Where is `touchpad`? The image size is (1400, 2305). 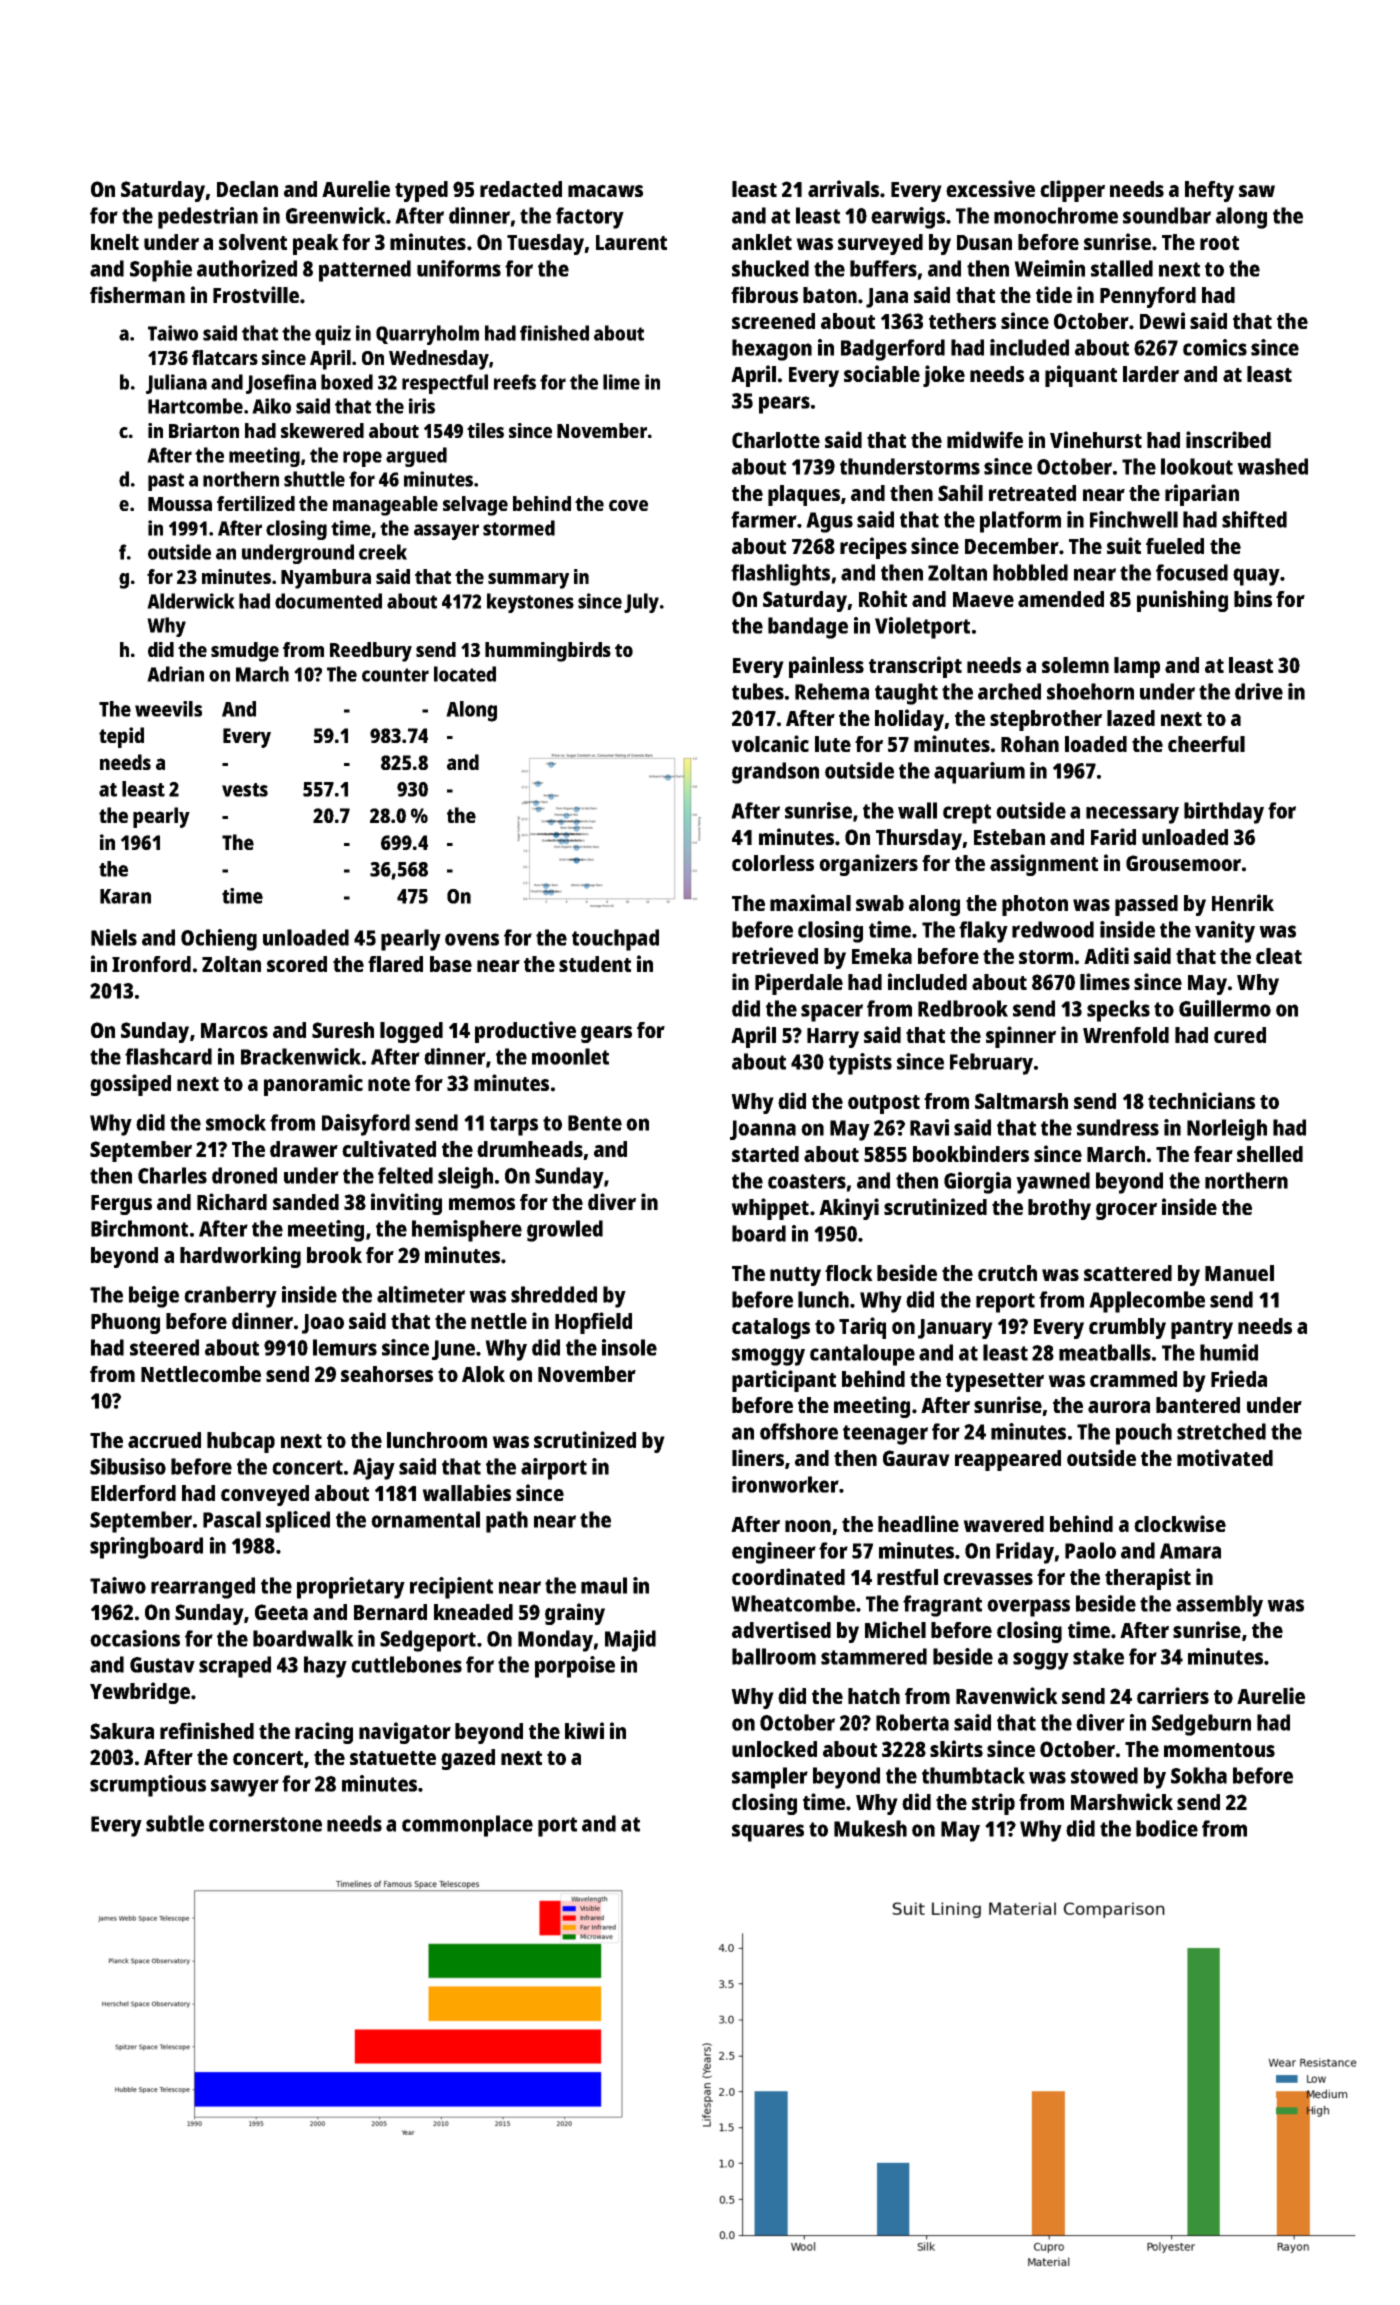 touchpad is located at coordinates (615, 940).
